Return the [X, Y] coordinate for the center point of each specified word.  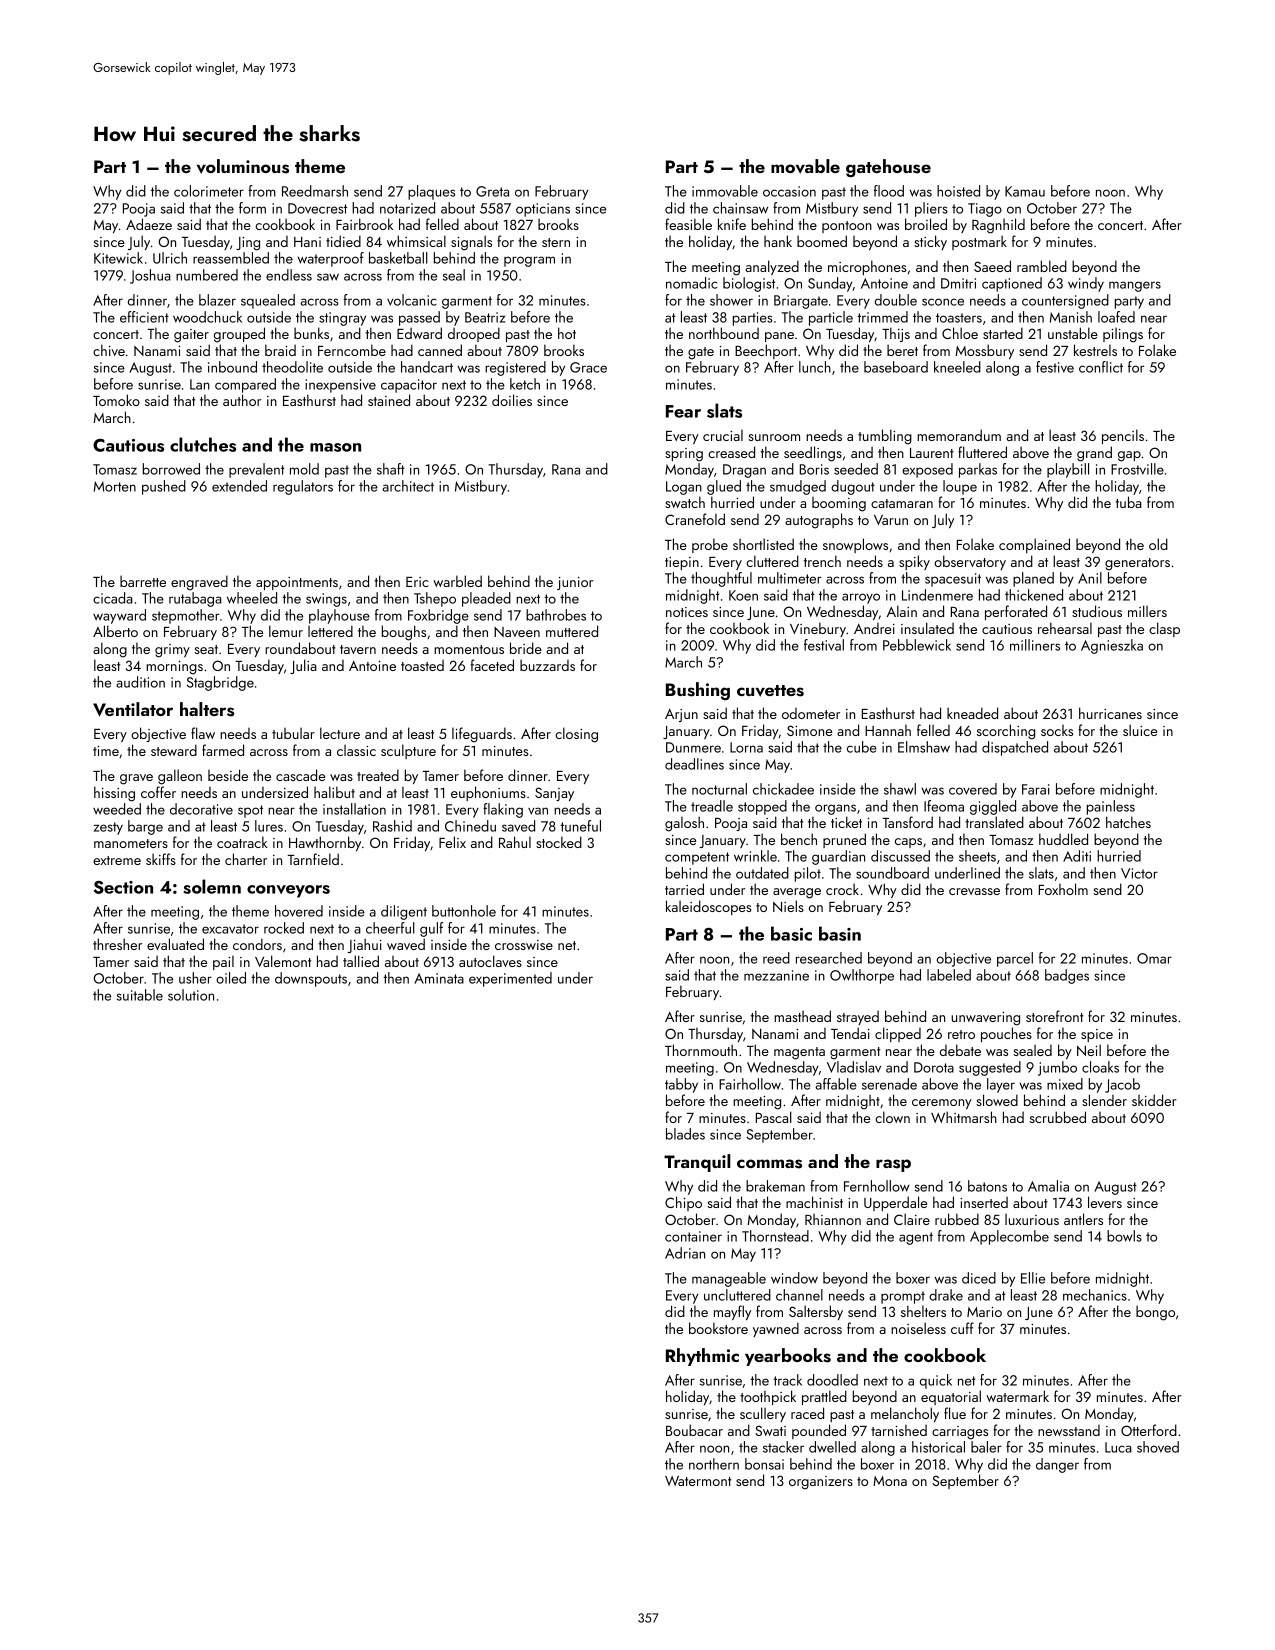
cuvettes [770, 691]
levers [1105, 1202]
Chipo [683, 1203]
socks [1057, 730]
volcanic [412, 300]
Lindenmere [937, 595]
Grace [588, 367]
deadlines [694, 764]
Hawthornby [325, 843]
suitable [140, 995]
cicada [113, 598]
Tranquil [697, 1163]
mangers [1135, 286]
